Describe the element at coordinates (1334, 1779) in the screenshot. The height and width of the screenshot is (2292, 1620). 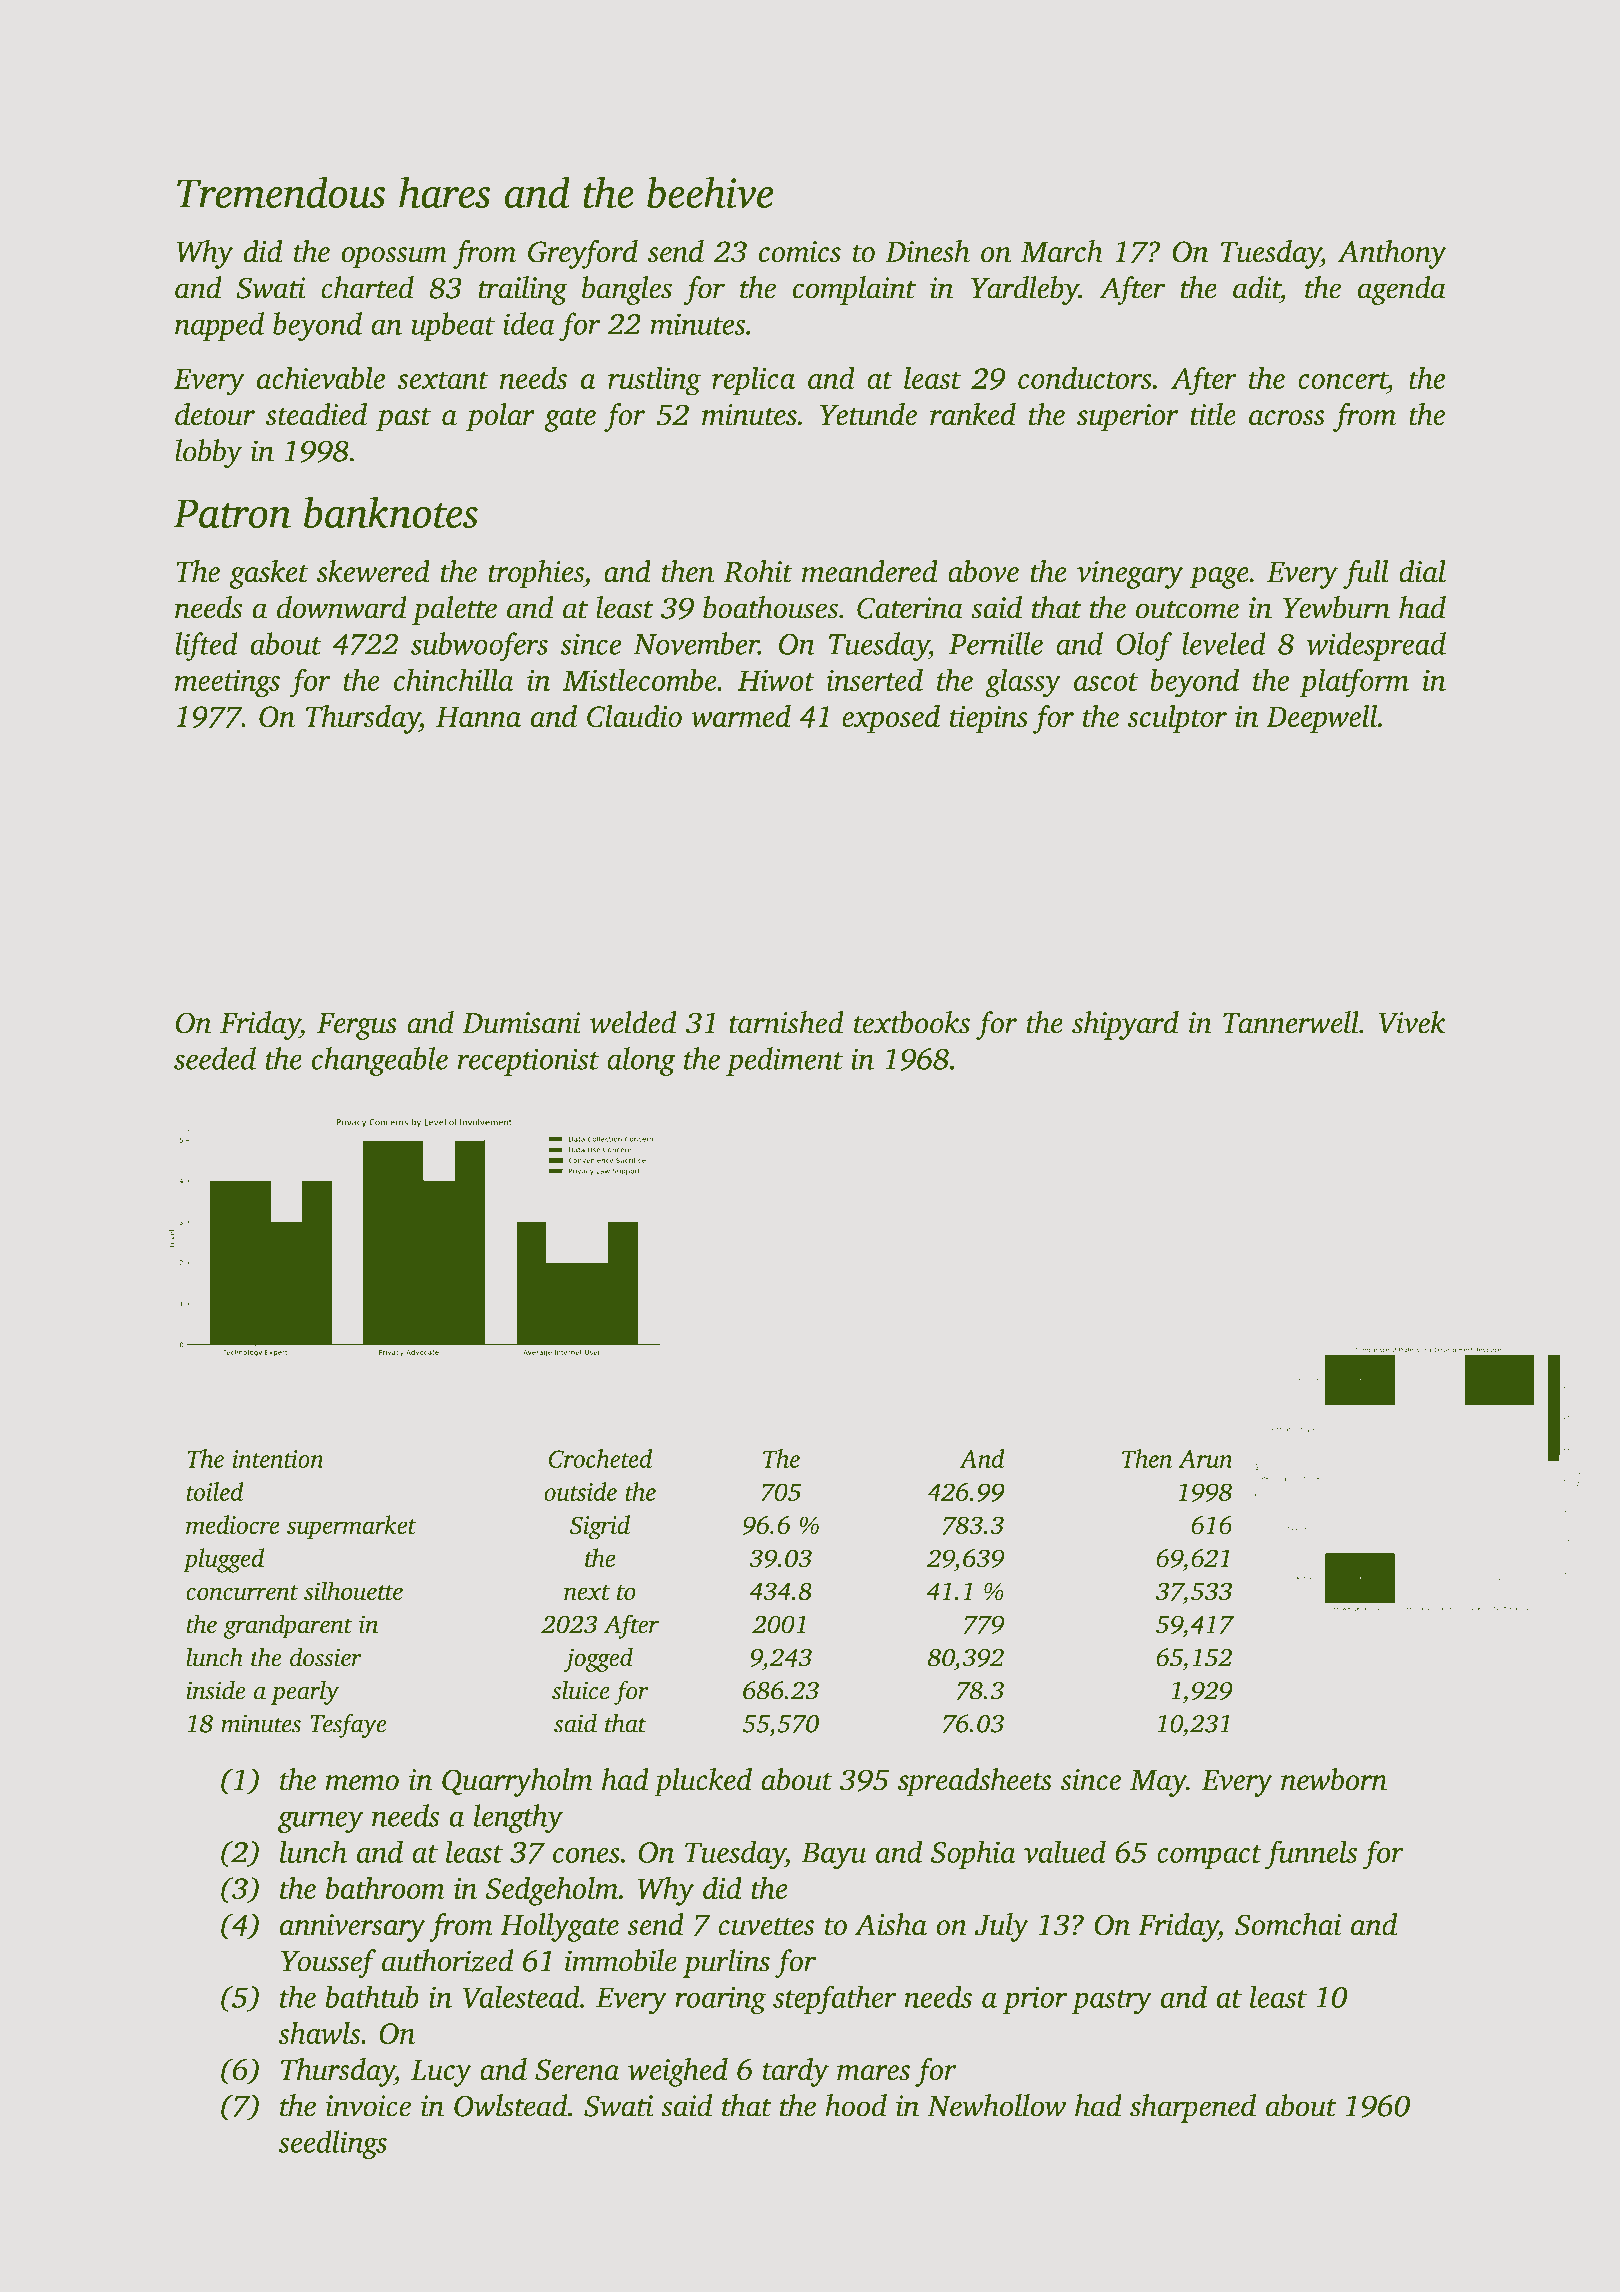
I see `newborn` at that location.
